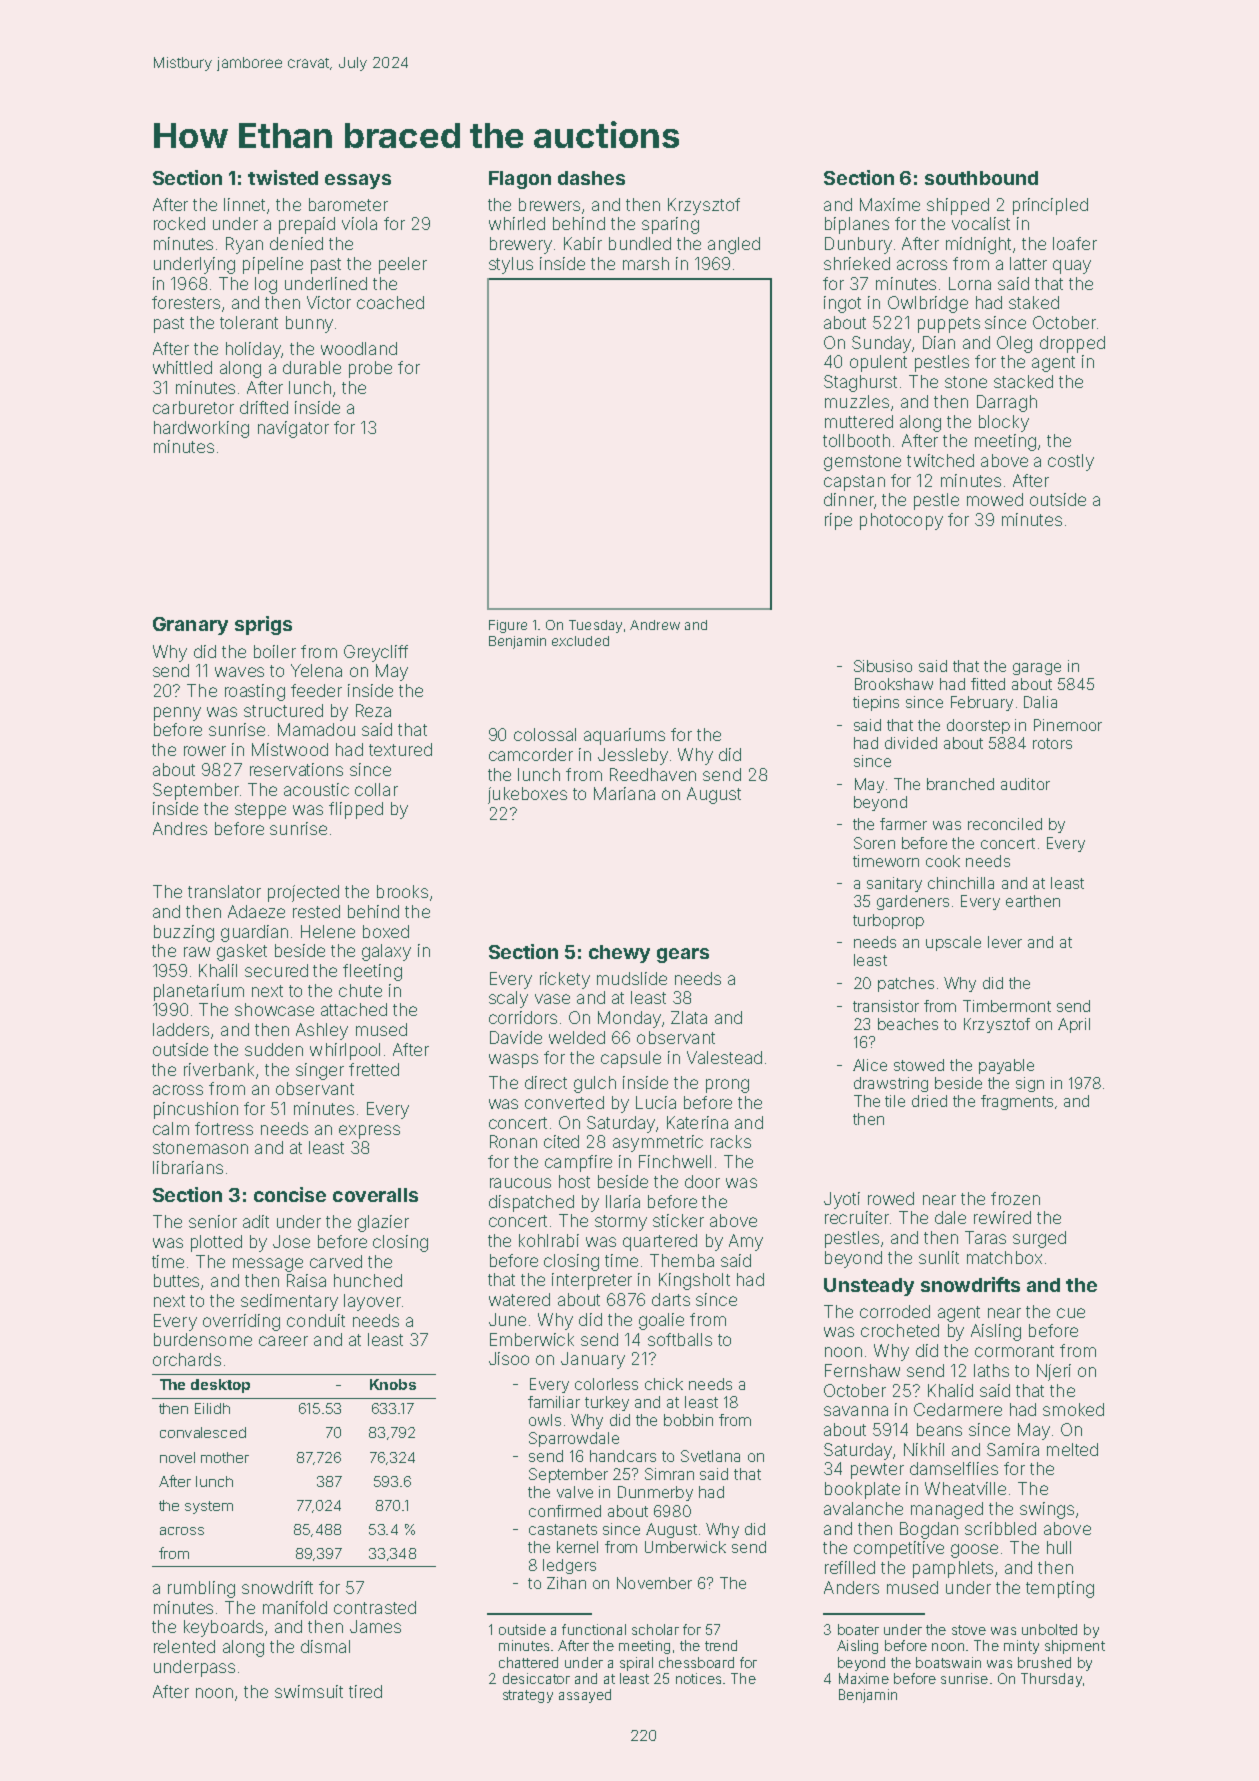 The image size is (1259, 1781). What do you see at coordinates (1007, 1006) in the page?
I see `Timbermont` at bounding box center [1007, 1006].
